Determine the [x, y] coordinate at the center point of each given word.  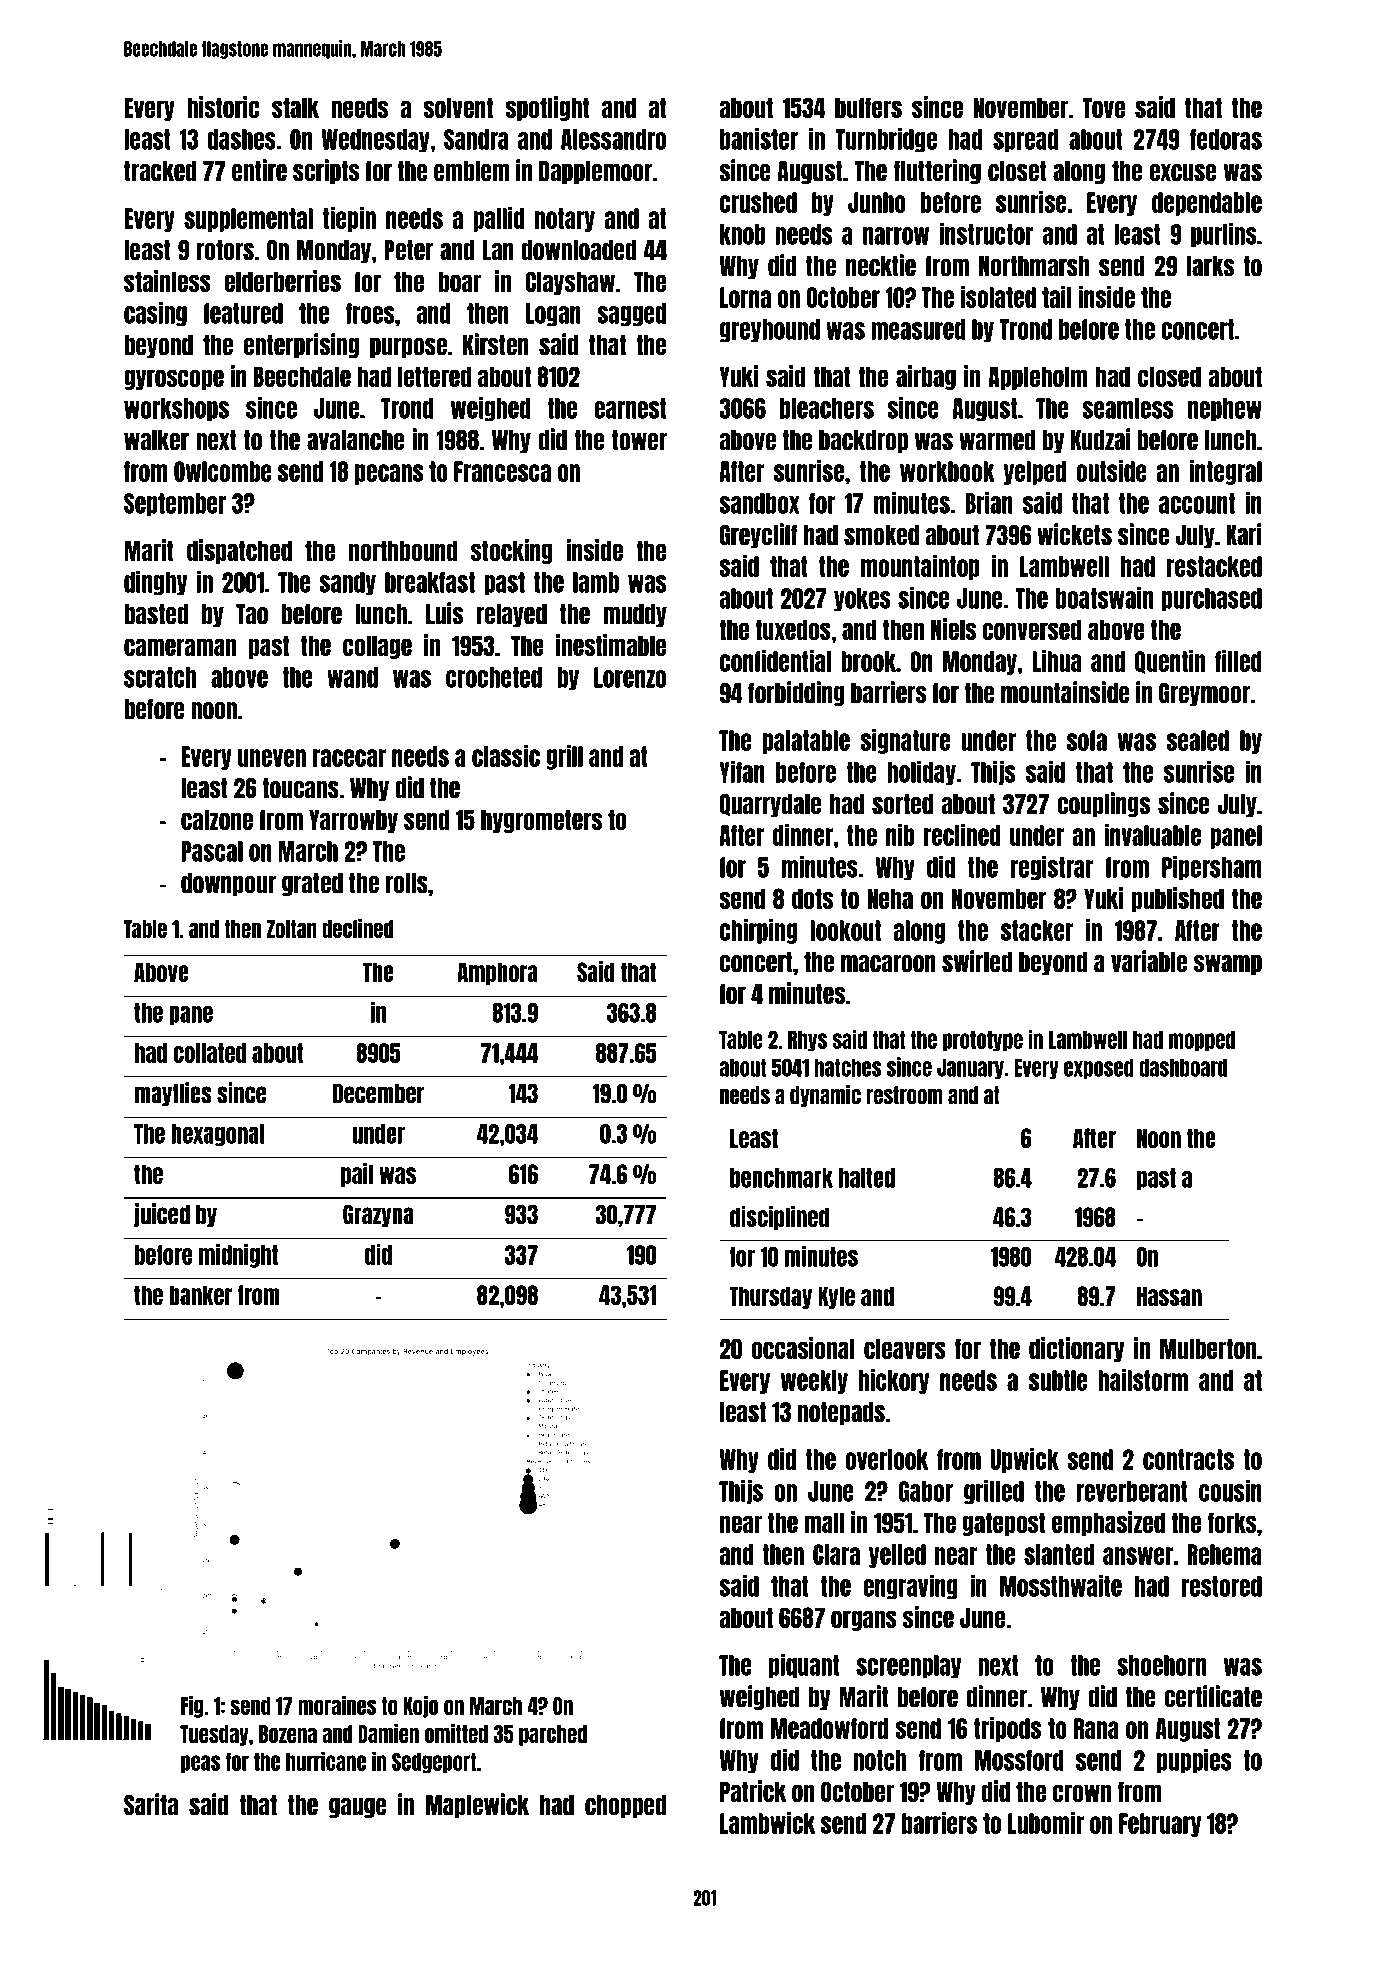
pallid [498, 219]
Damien [388, 1733]
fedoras [1226, 139]
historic [223, 107]
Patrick [753, 1791]
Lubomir [1046, 1823]
